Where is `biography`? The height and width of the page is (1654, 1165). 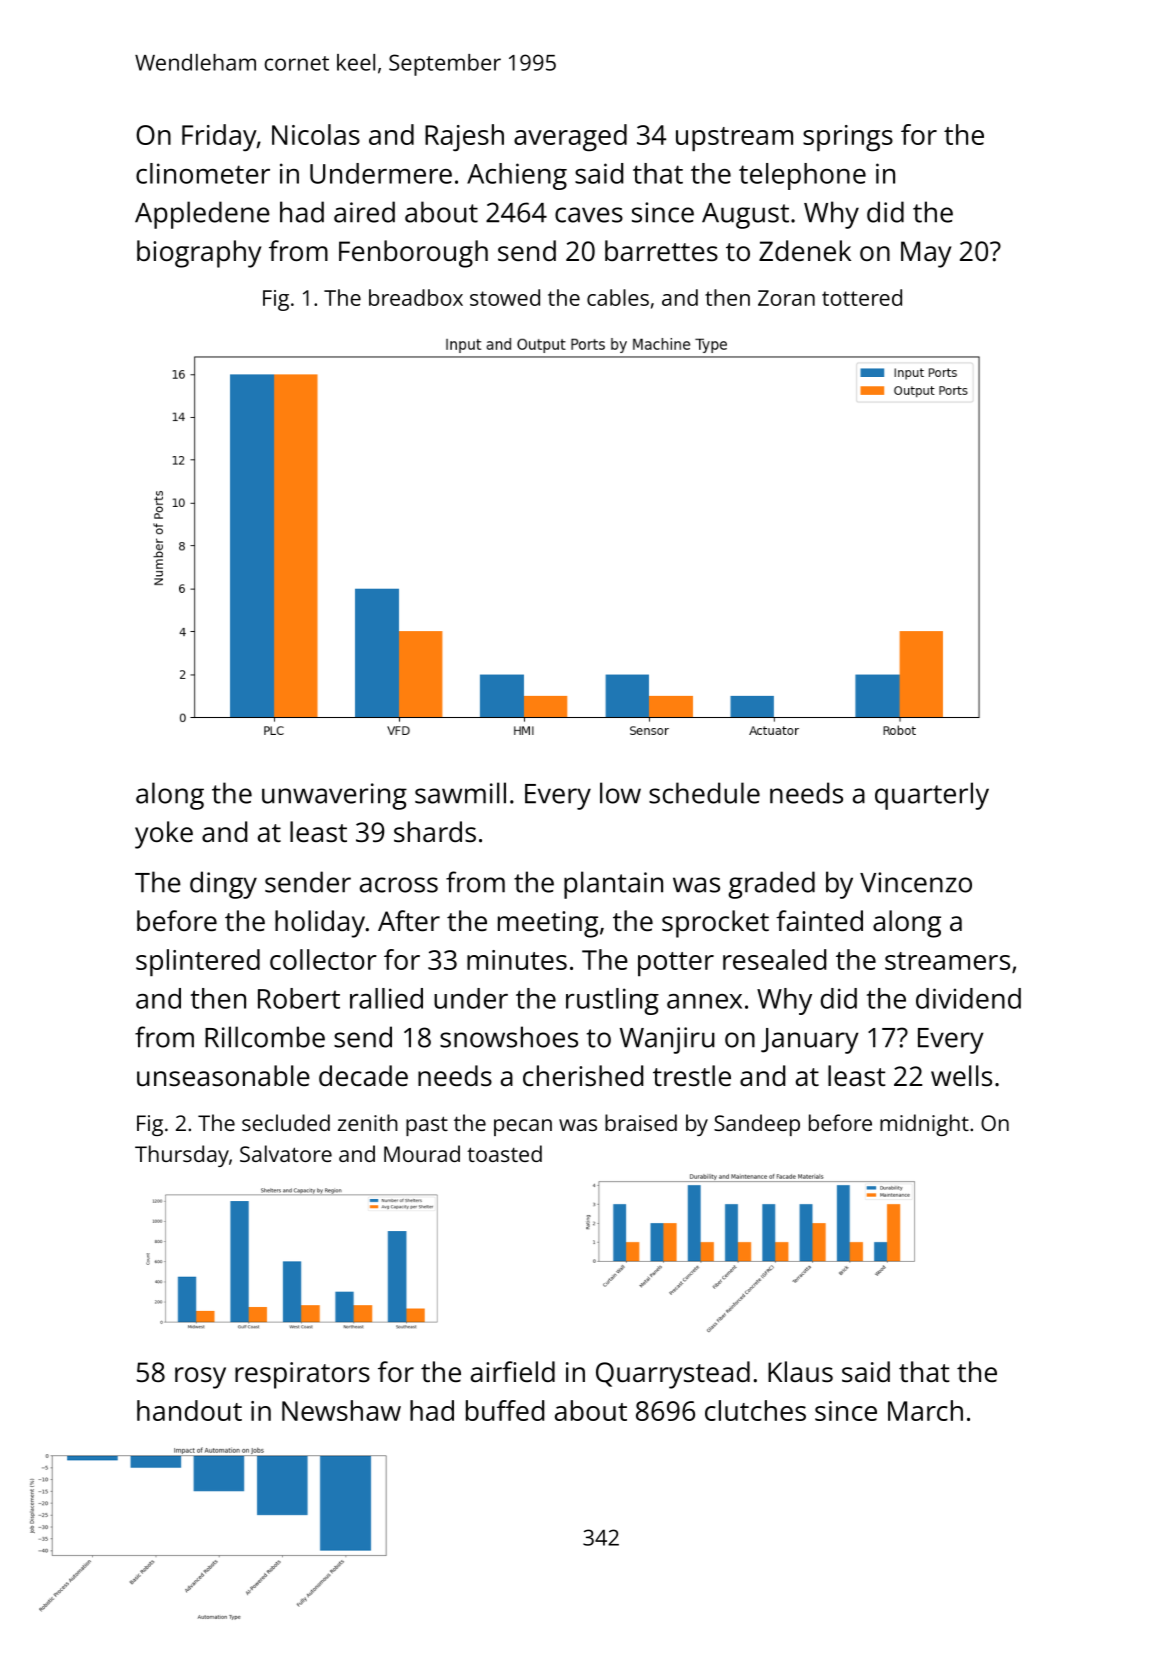 biography is located at coordinates (199, 254).
